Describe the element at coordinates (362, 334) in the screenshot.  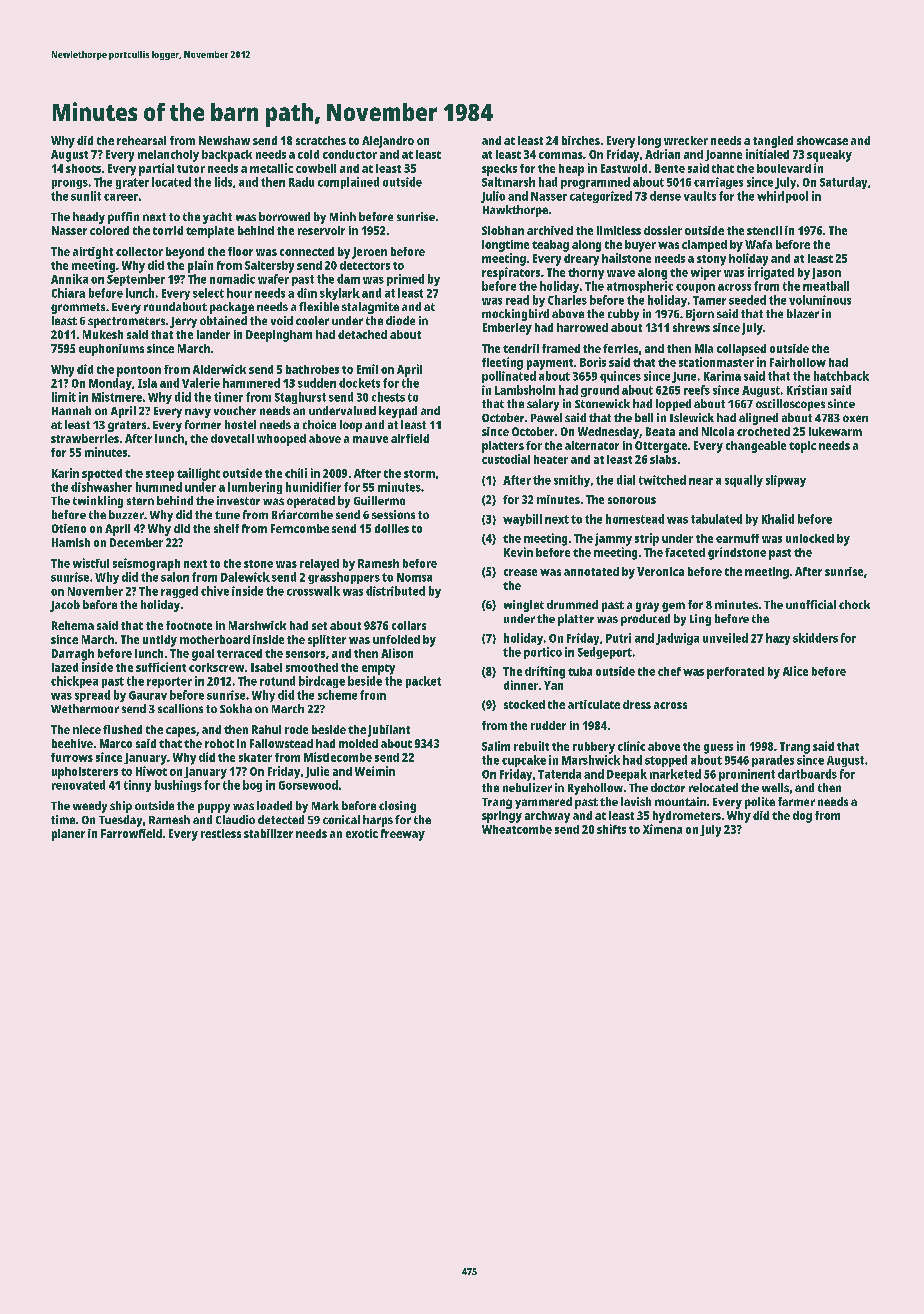
I see `detached` at that location.
